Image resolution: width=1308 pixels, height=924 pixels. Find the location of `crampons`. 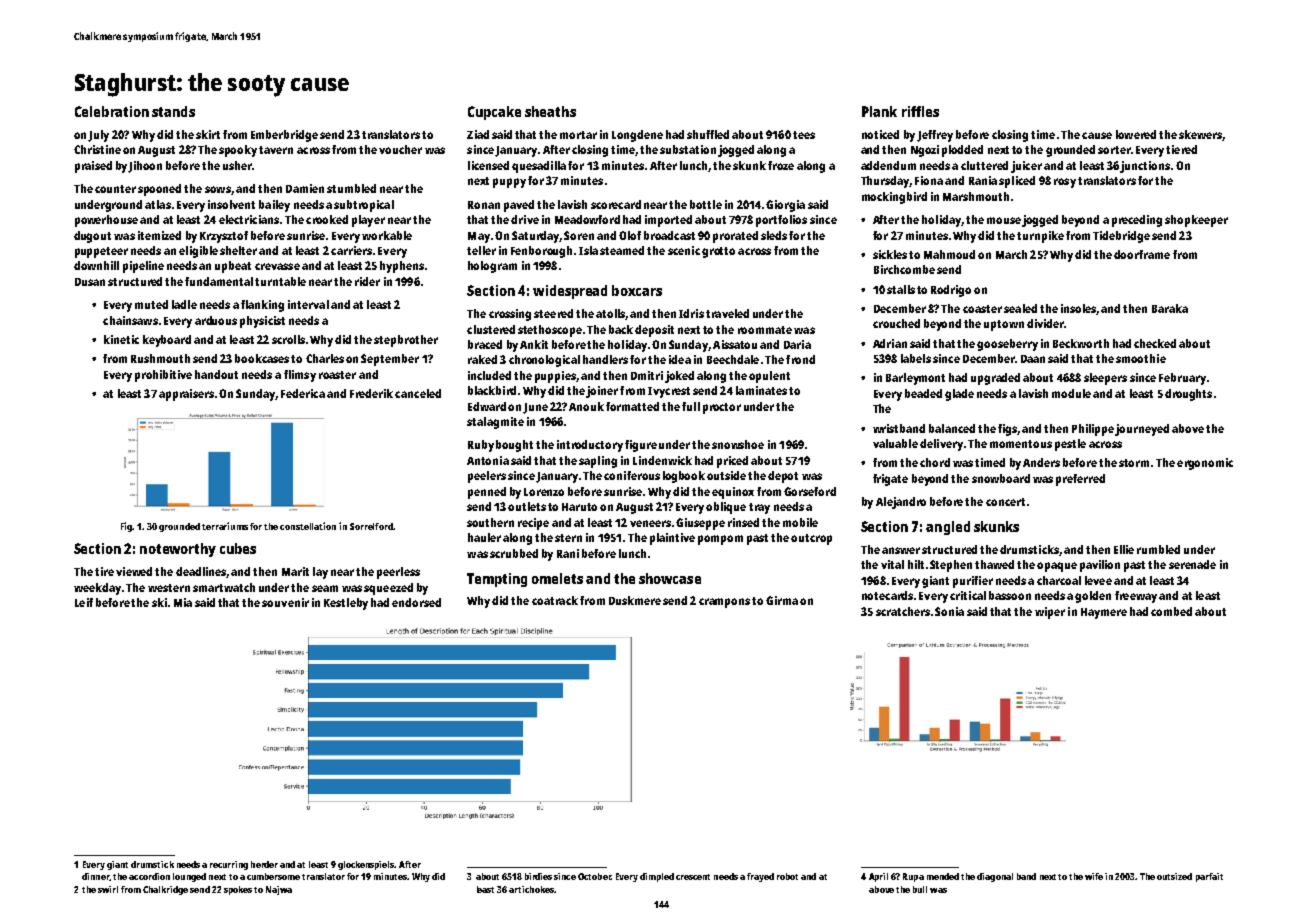

crampons is located at coordinates (724, 603).
